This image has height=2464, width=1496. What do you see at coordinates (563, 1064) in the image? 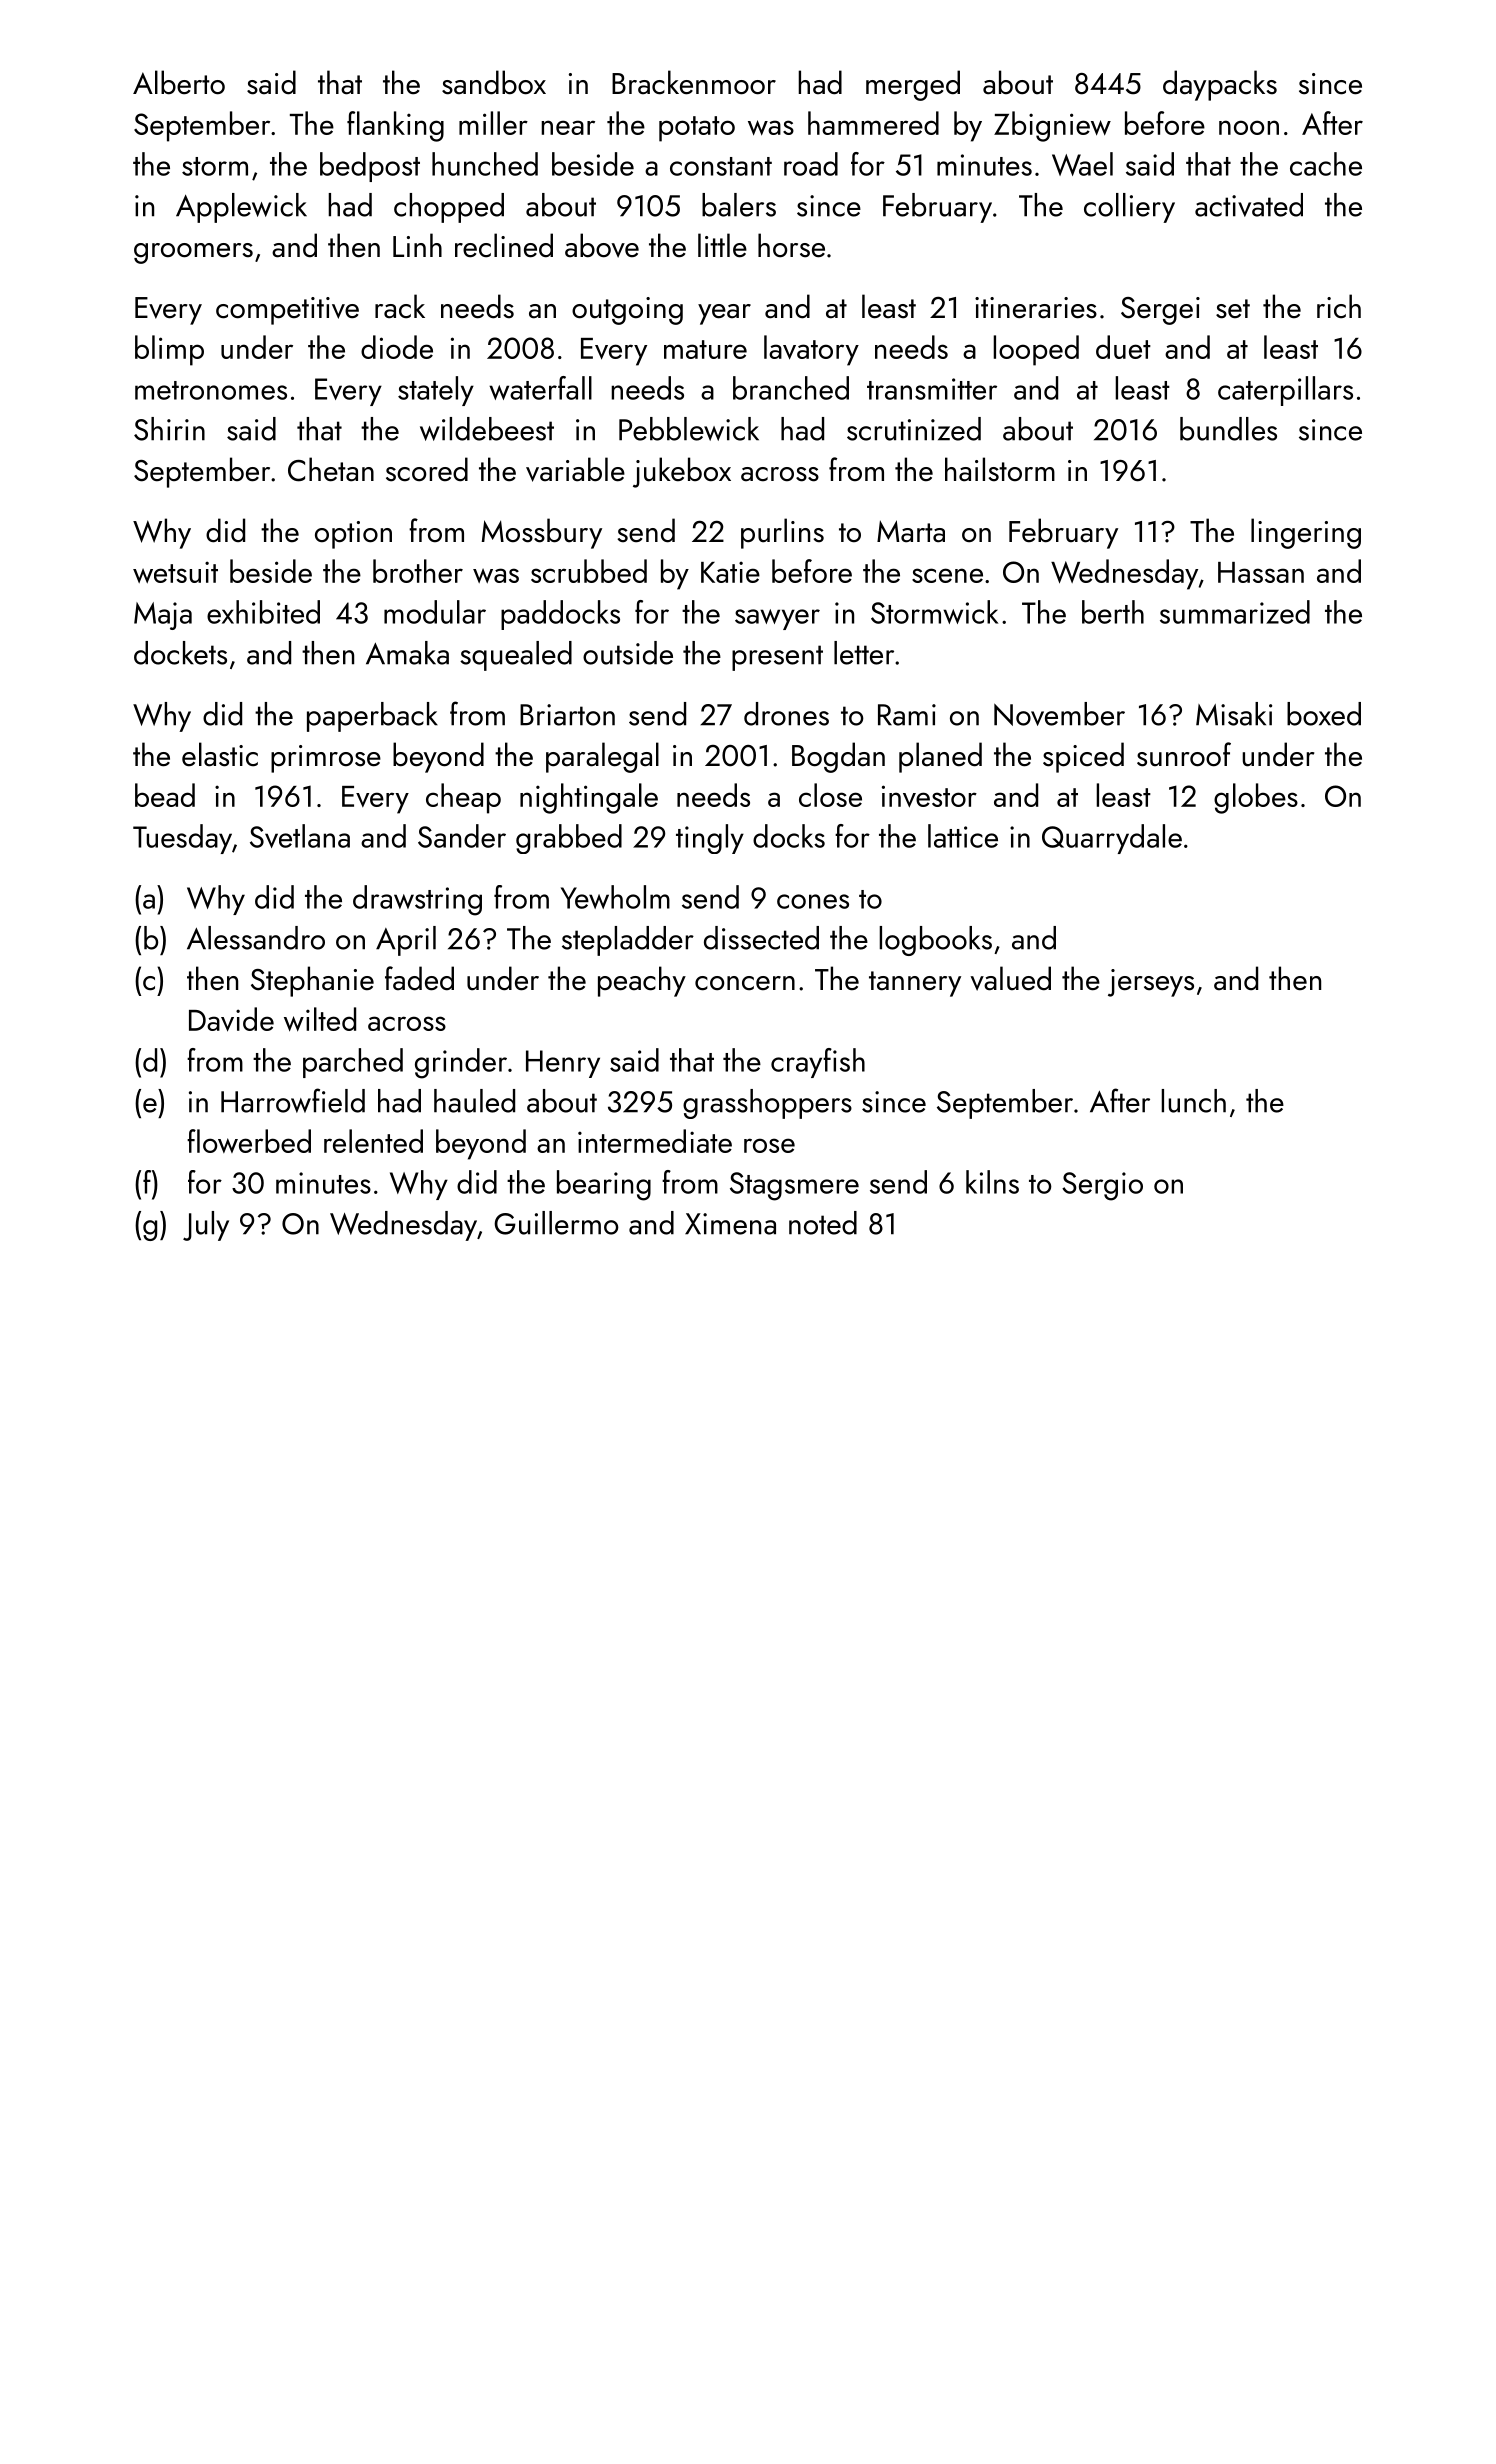
I see `Henry` at bounding box center [563, 1064].
